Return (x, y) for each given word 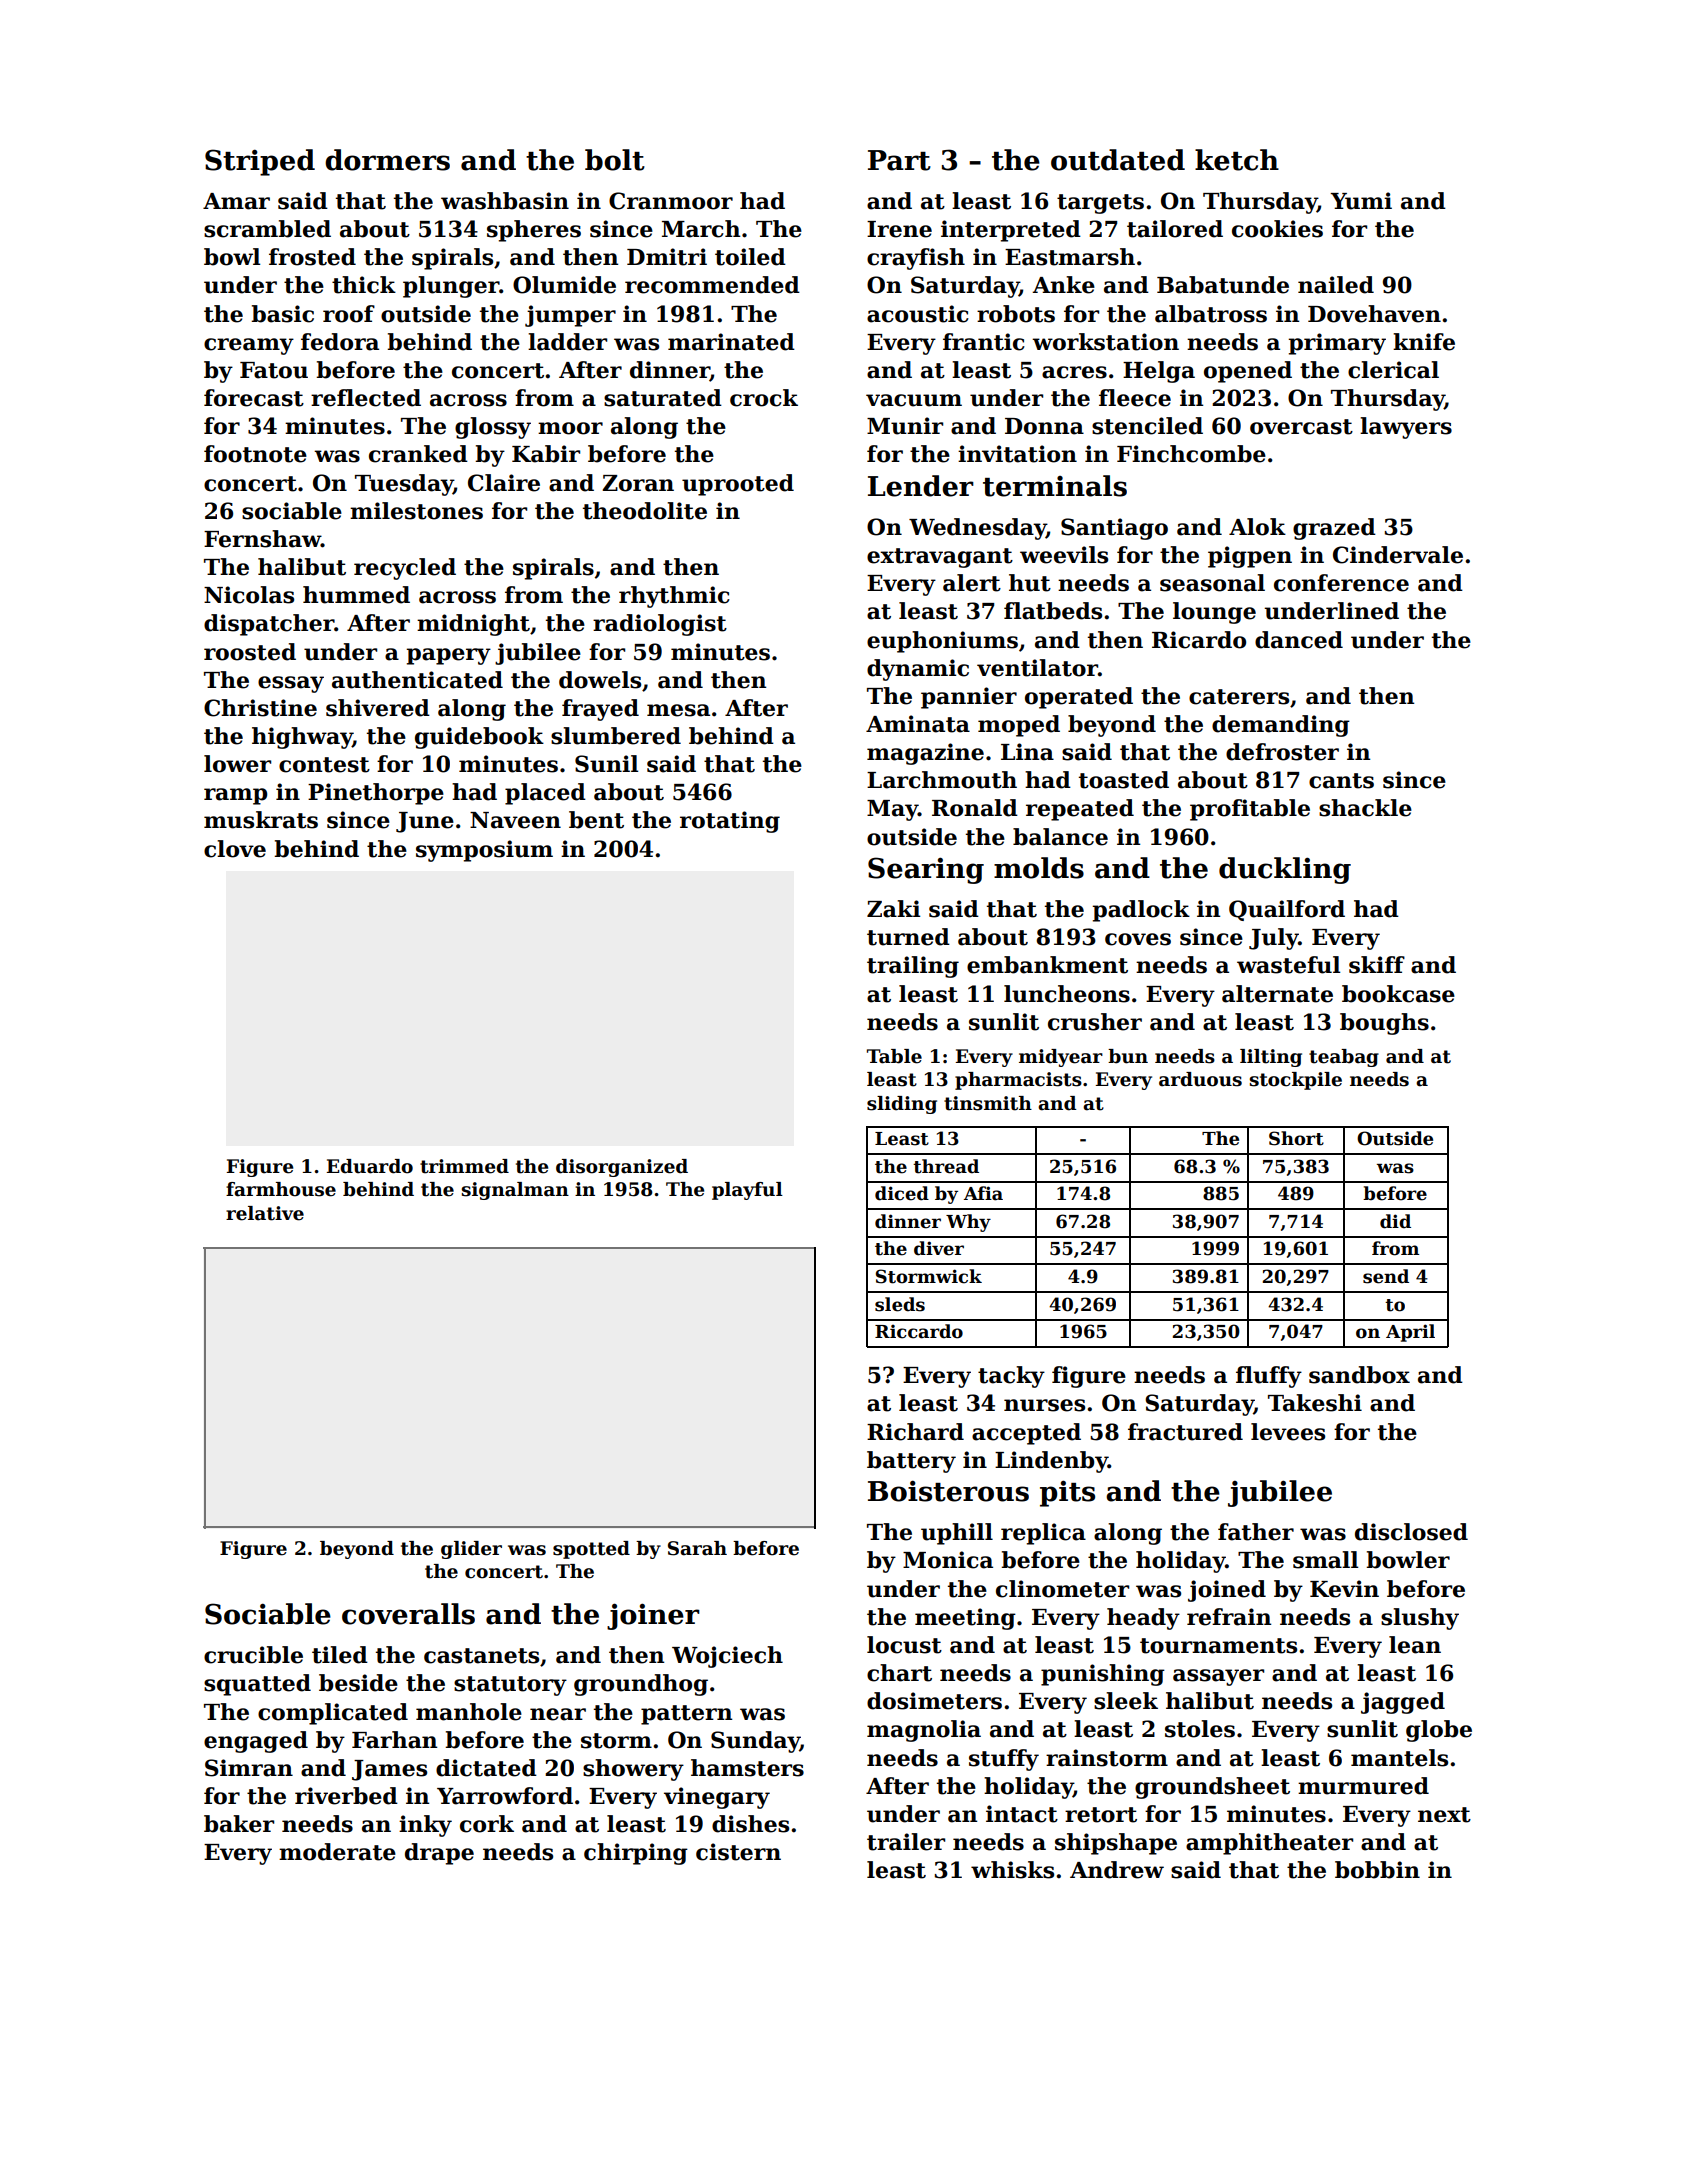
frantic (984, 342)
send (1386, 1276)
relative (265, 1213)
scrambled (267, 229)
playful (747, 1191)
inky (425, 1826)
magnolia (924, 1731)
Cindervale (1398, 555)
